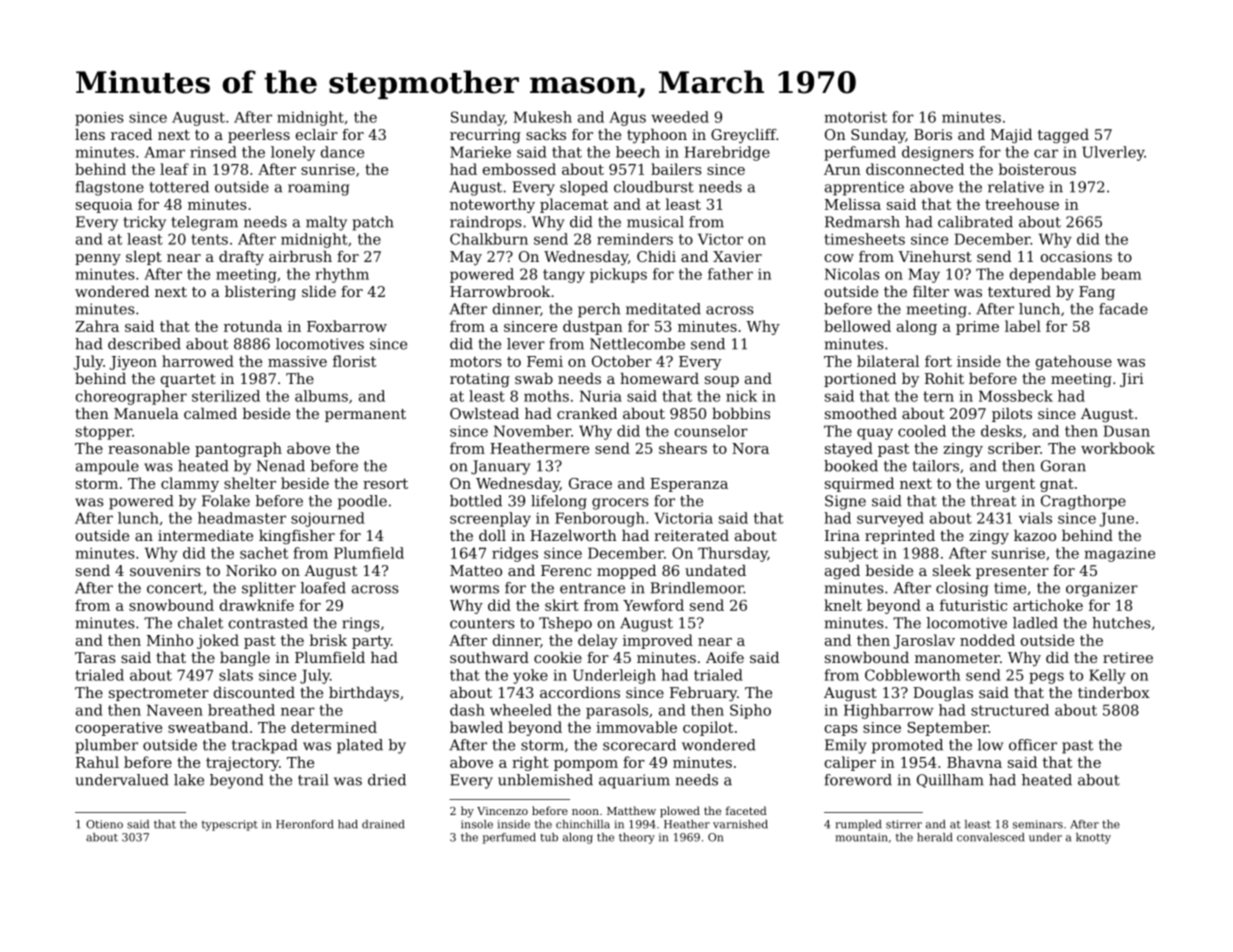 The height and width of the screenshot is (952, 1233). Describe the element at coordinates (164, 152) in the screenshot. I see `Amar` at that location.
